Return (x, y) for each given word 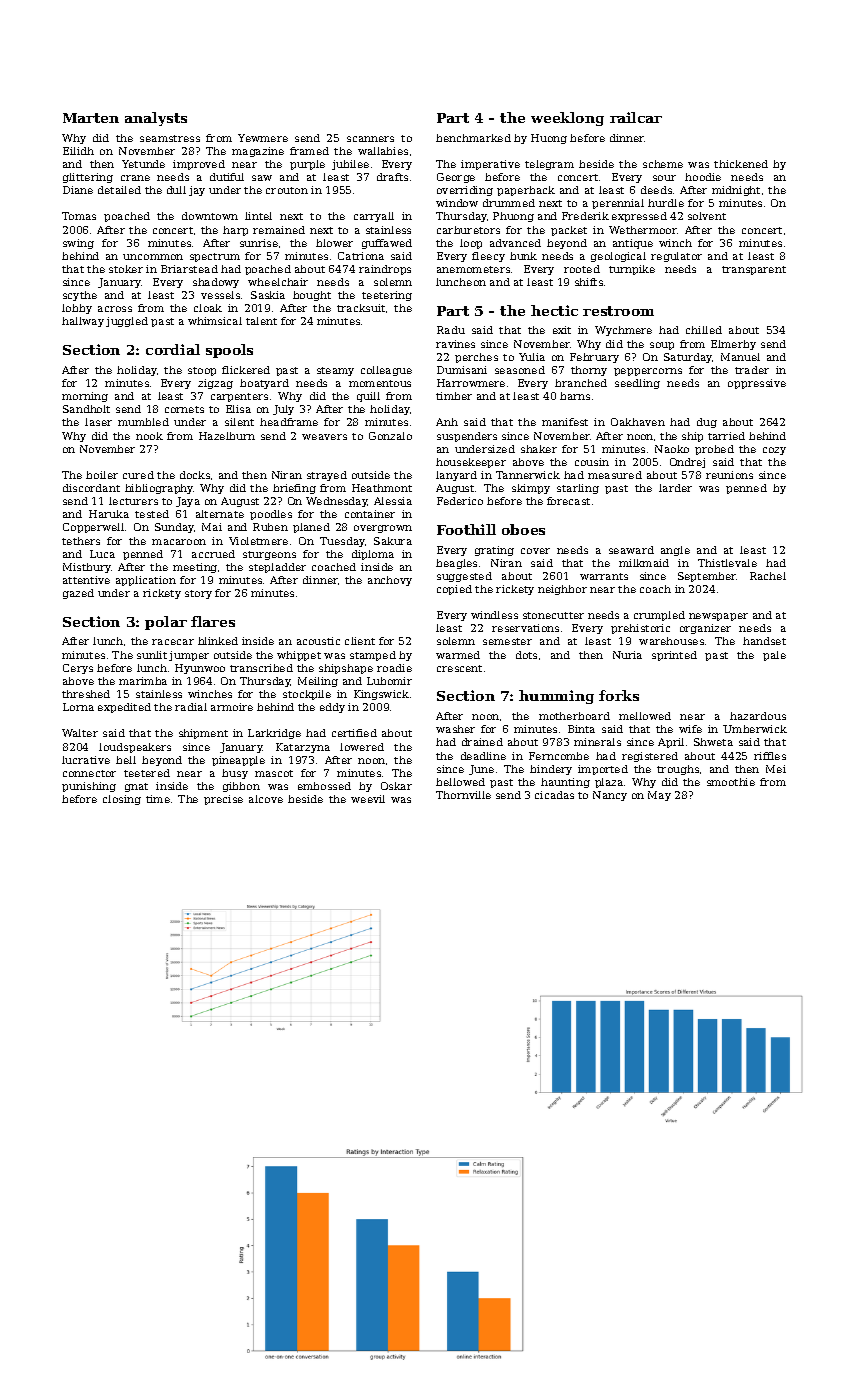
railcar (636, 117)
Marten (91, 118)
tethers (81, 541)
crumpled (659, 616)
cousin (592, 462)
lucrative (86, 760)
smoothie (731, 782)
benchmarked (473, 138)
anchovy (390, 581)
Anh (447, 422)
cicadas (554, 795)
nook (149, 436)
